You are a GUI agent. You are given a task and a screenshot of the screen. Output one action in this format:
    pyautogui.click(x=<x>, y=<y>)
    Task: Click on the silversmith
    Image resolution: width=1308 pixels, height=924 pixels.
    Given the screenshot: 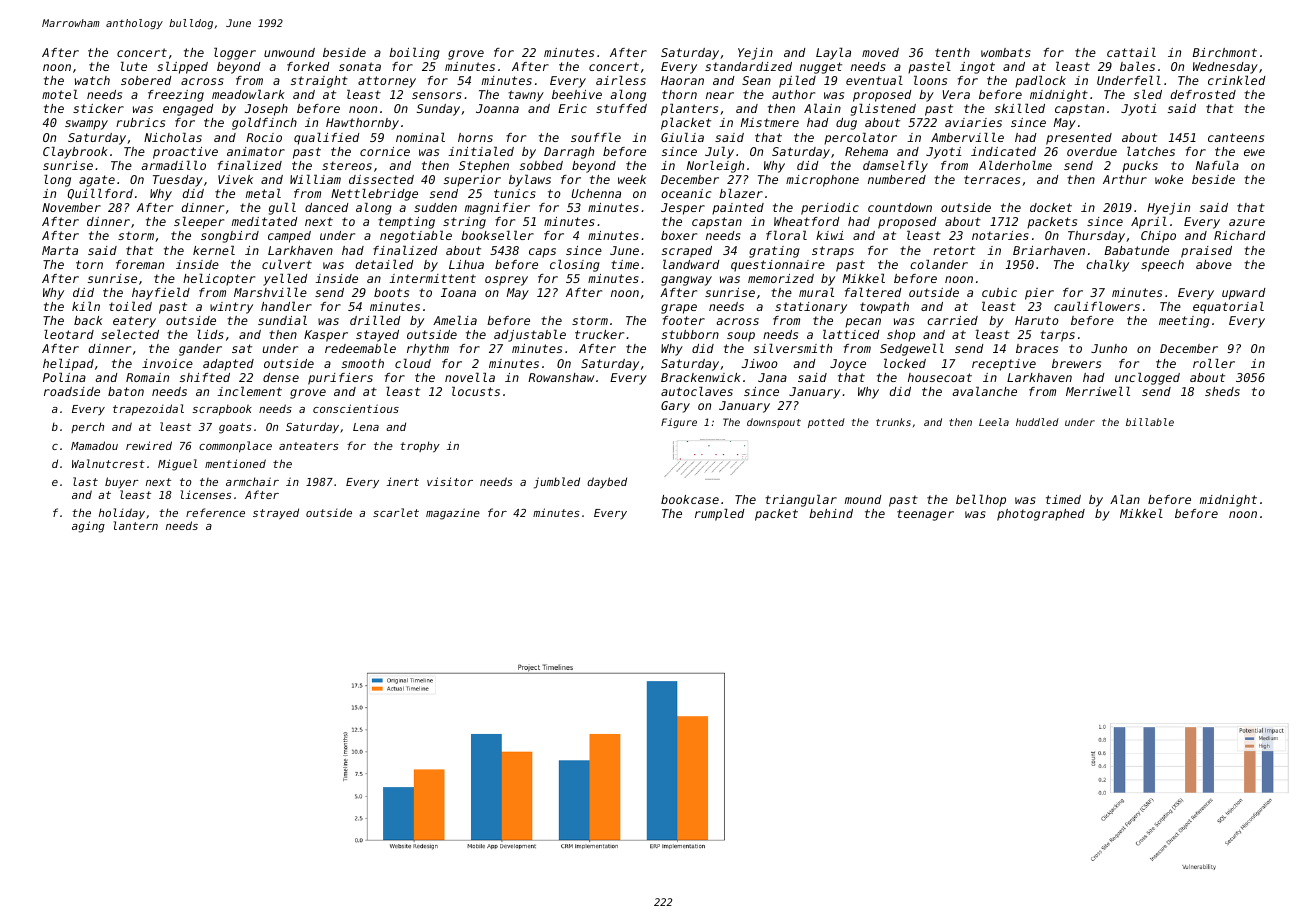 What is the action you would take?
    pyautogui.click(x=793, y=348)
